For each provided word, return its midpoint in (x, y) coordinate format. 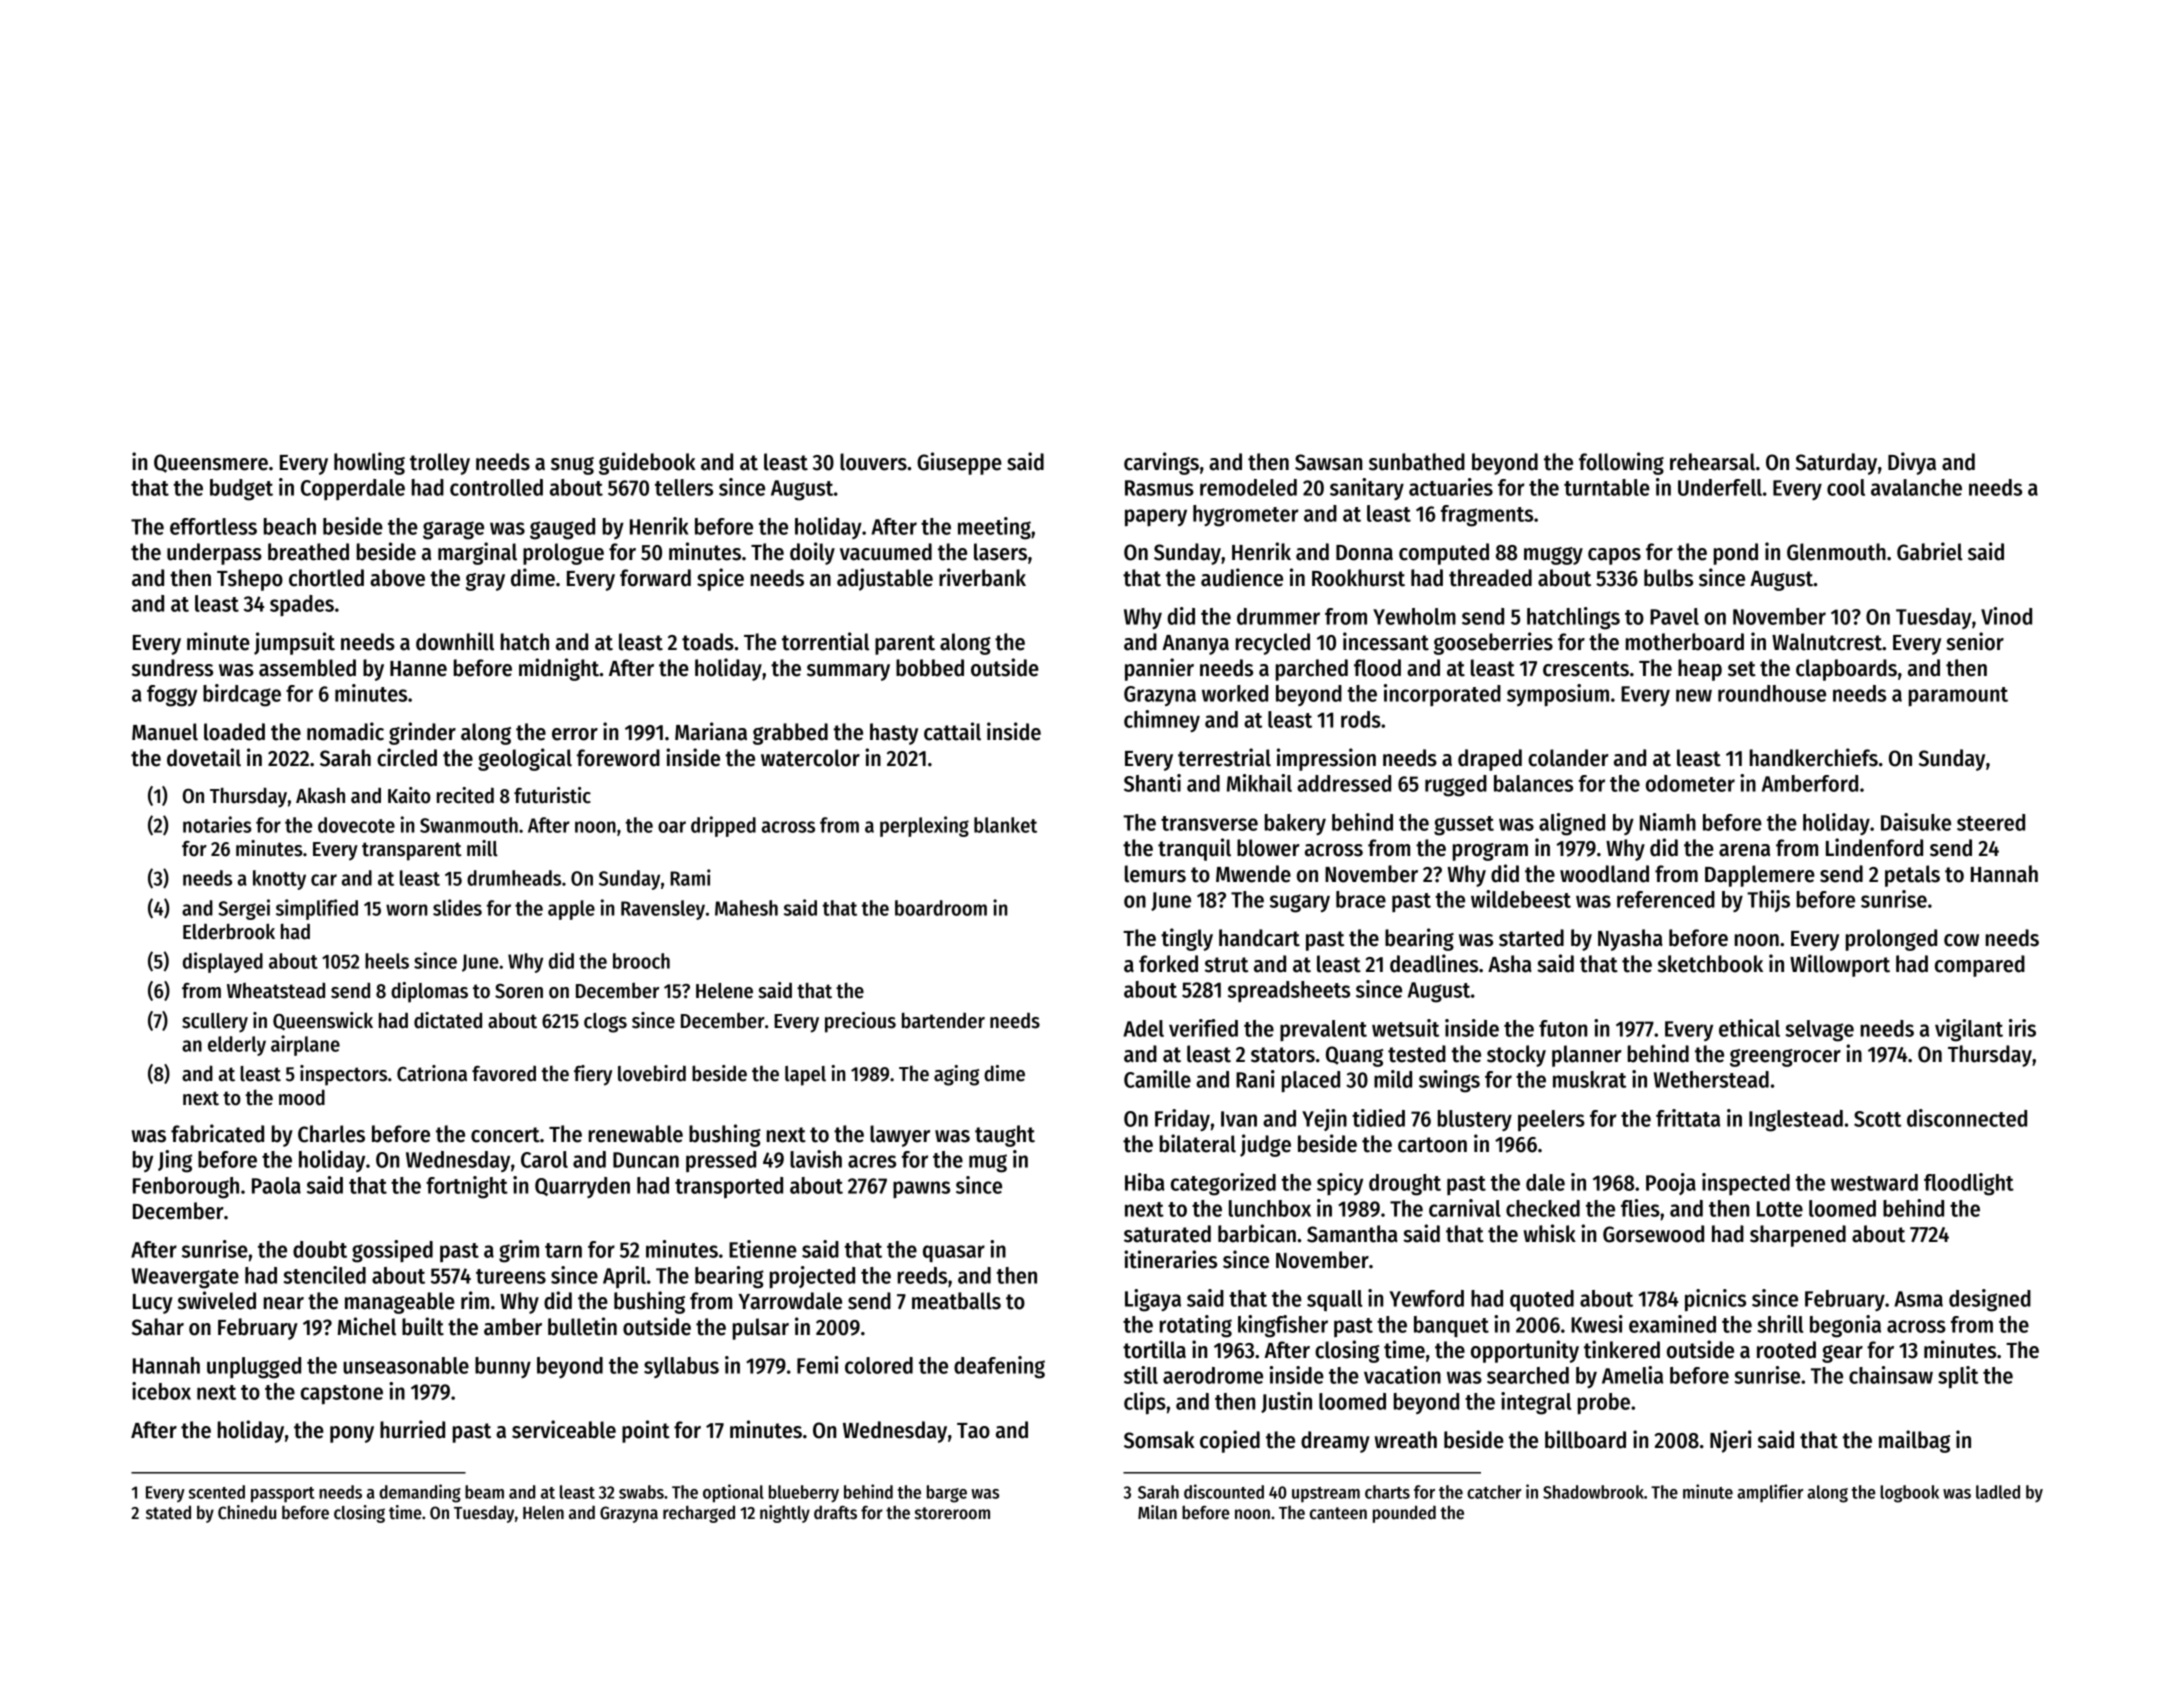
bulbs (1668, 578)
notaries (217, 824)
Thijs (1768, 901)
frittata (1688, 1118)
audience (1242, 577)
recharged (699, 1514)
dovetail (204, 757)
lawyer (900, 1136)
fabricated (217, 1133)
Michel (367, 1326)
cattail (952, 731)
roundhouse (1772, 693)
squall (1334, 1300)
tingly (1187, 939)
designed (1990, 1300)
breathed (308, 552)
